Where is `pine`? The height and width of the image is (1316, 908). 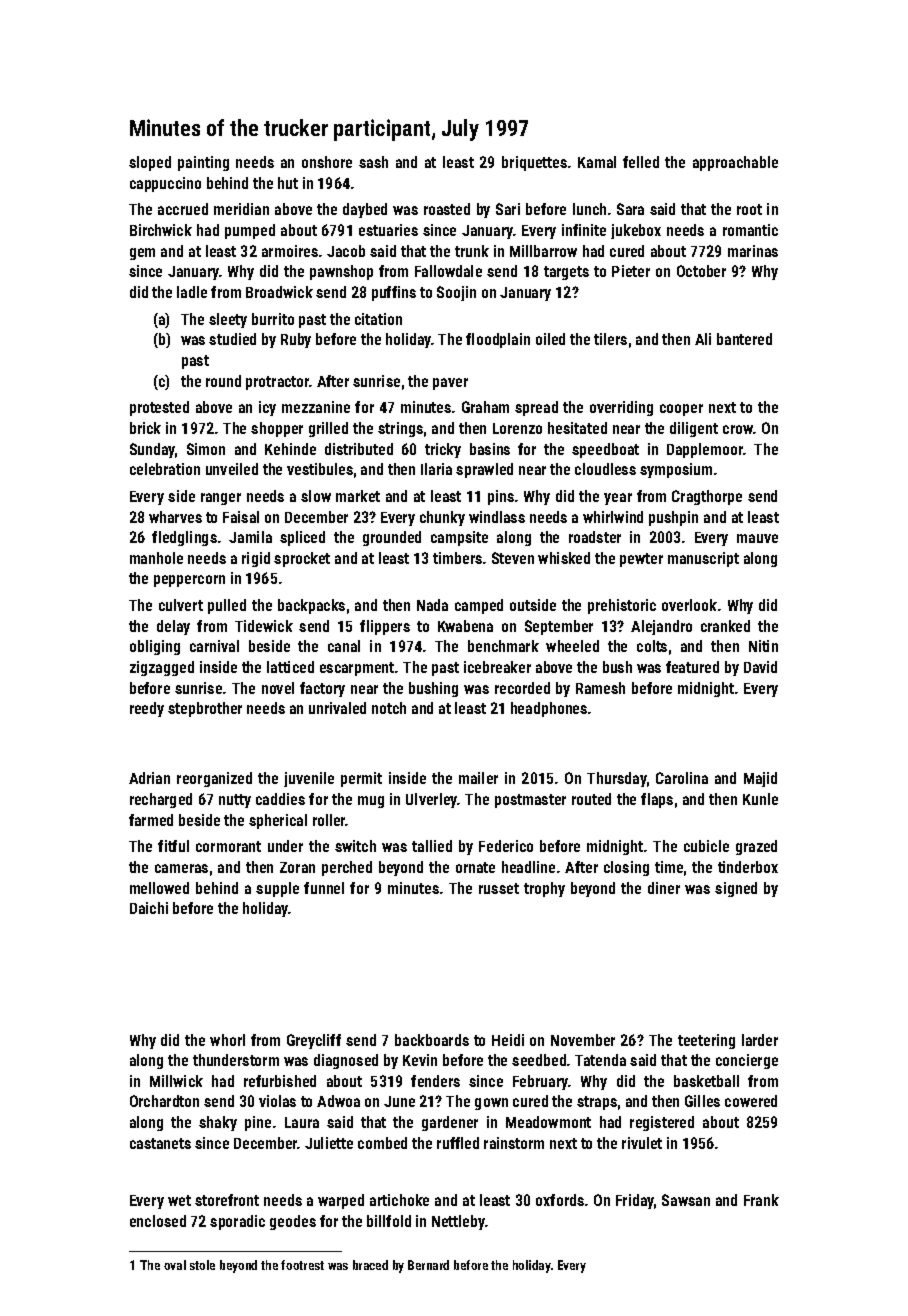
pine is located at coordinates (258, 1123).
